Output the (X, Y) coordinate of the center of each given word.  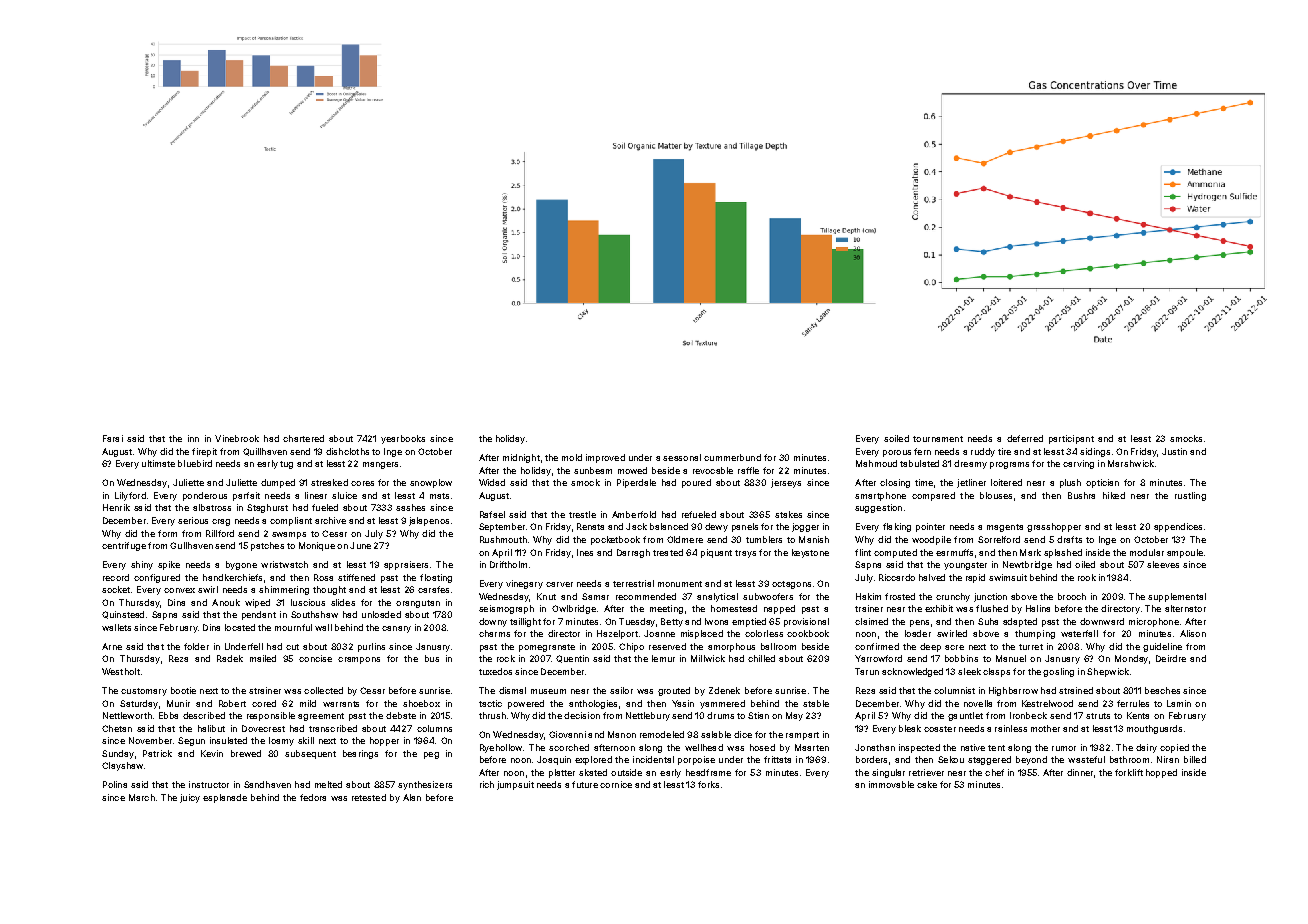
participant (1071, 439)
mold (572, 457)
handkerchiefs (232, 577)
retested (369, 797)
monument (680, 584)
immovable (891, 784)
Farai (113, 438)
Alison (1193, 633)
